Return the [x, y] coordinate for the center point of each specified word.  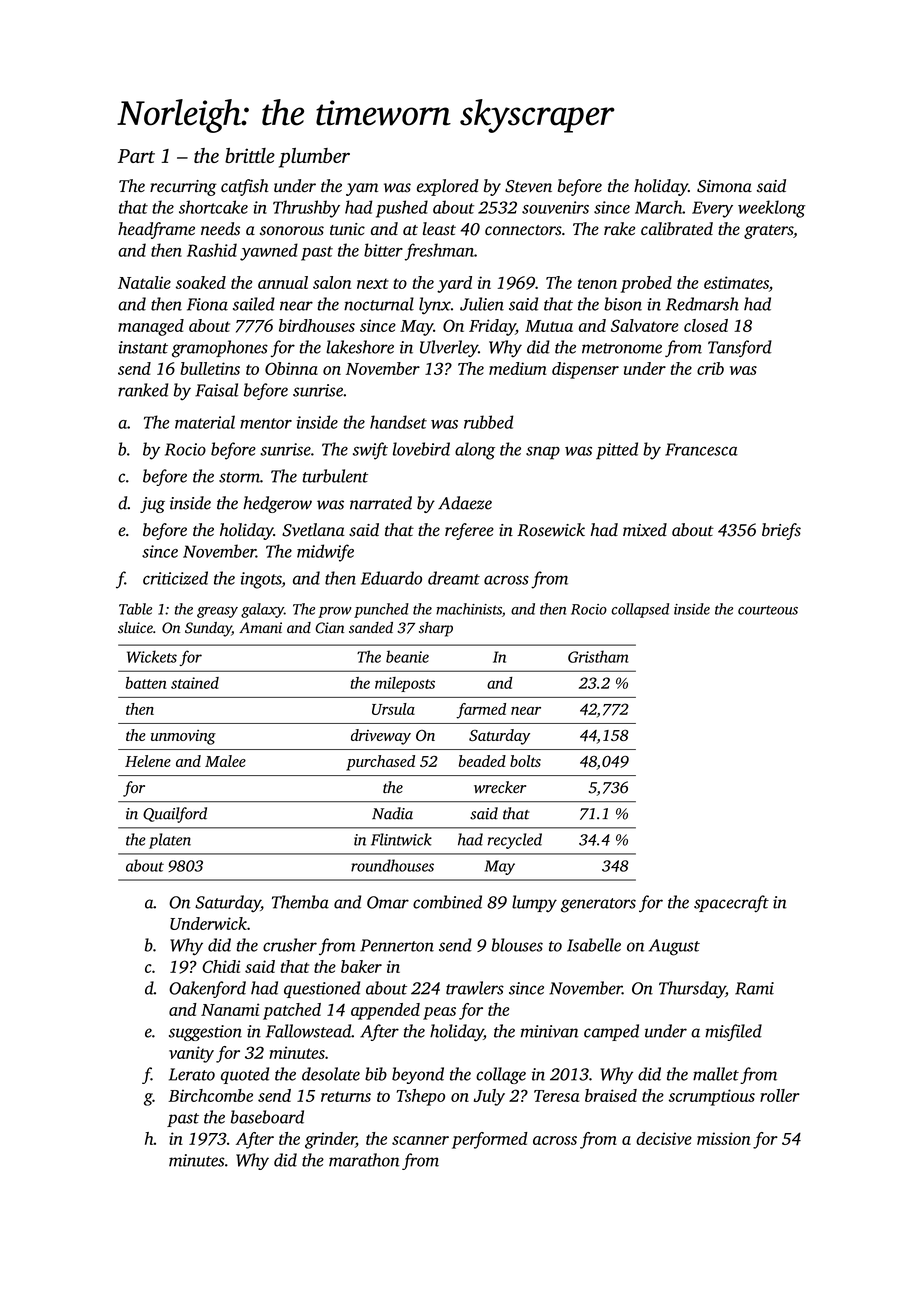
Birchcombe [210, 1095]
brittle [250, 155]
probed [646, 284]
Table [135, 609]
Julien [482, 304]
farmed [481, 711]
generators [598, 905]
